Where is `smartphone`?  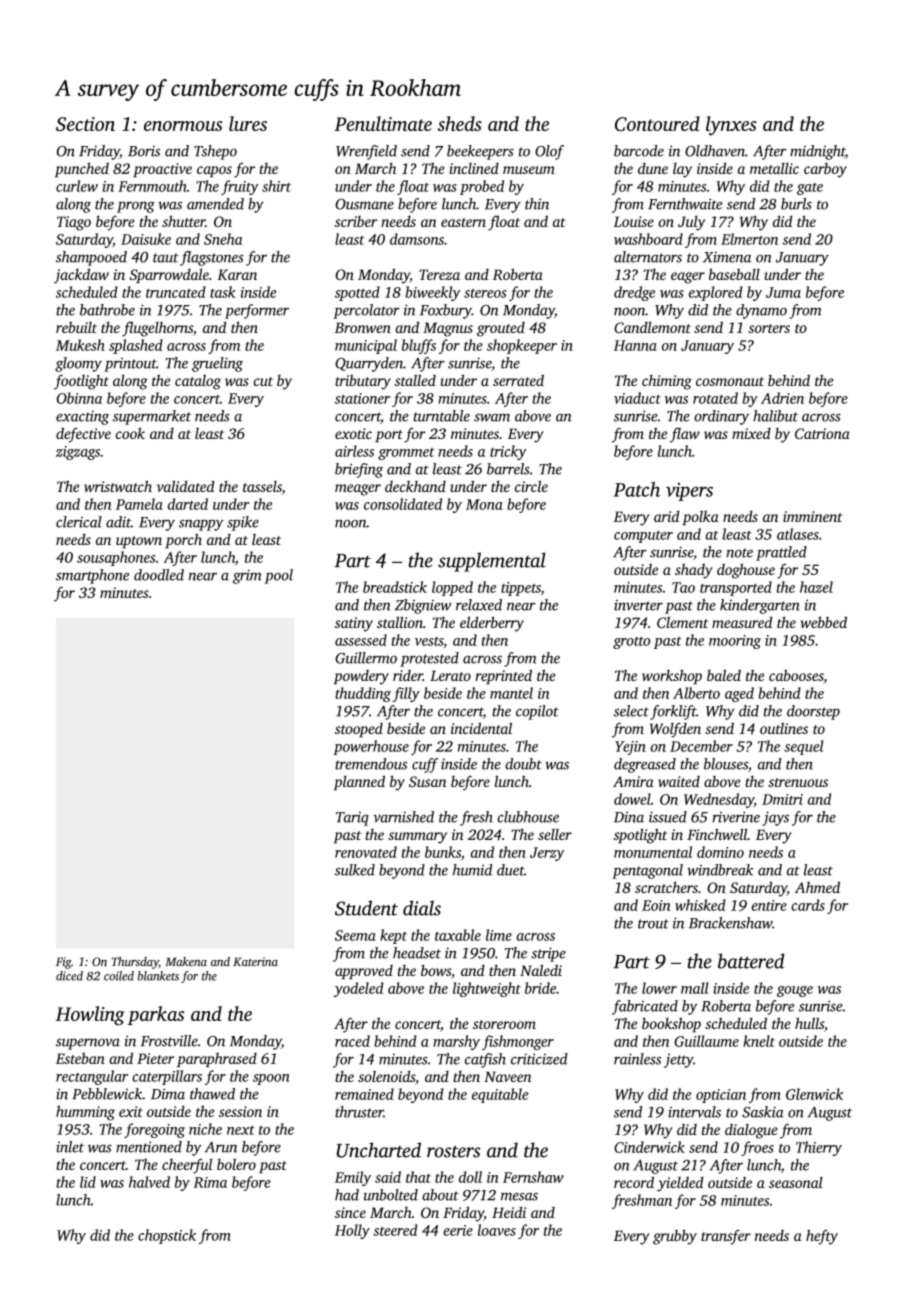
smartphone is located at coordinates (92, 576).
